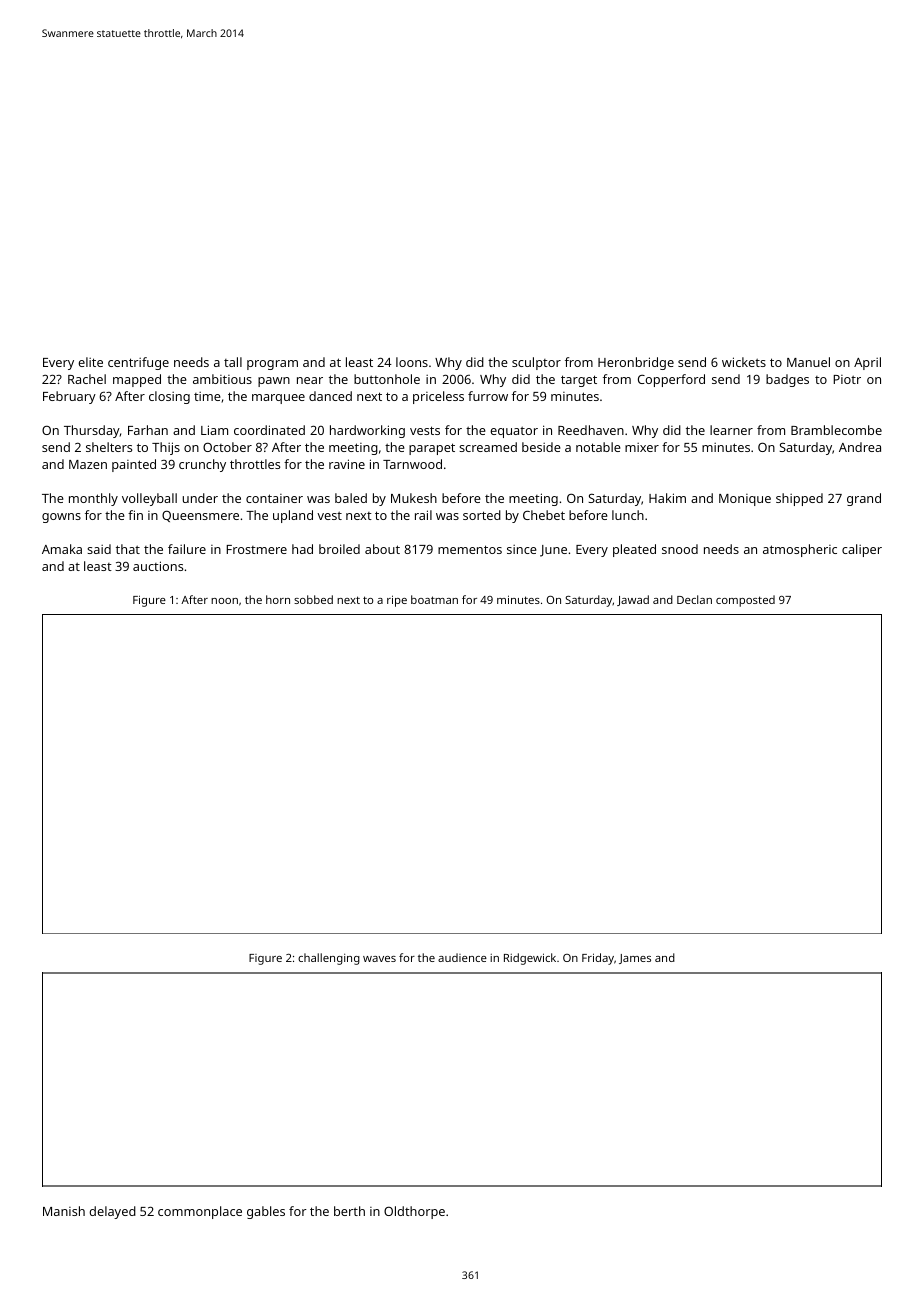 Image resolution: width=924 pixels, height=1308 pixels. I want to click on audience, so click(462, 957).
